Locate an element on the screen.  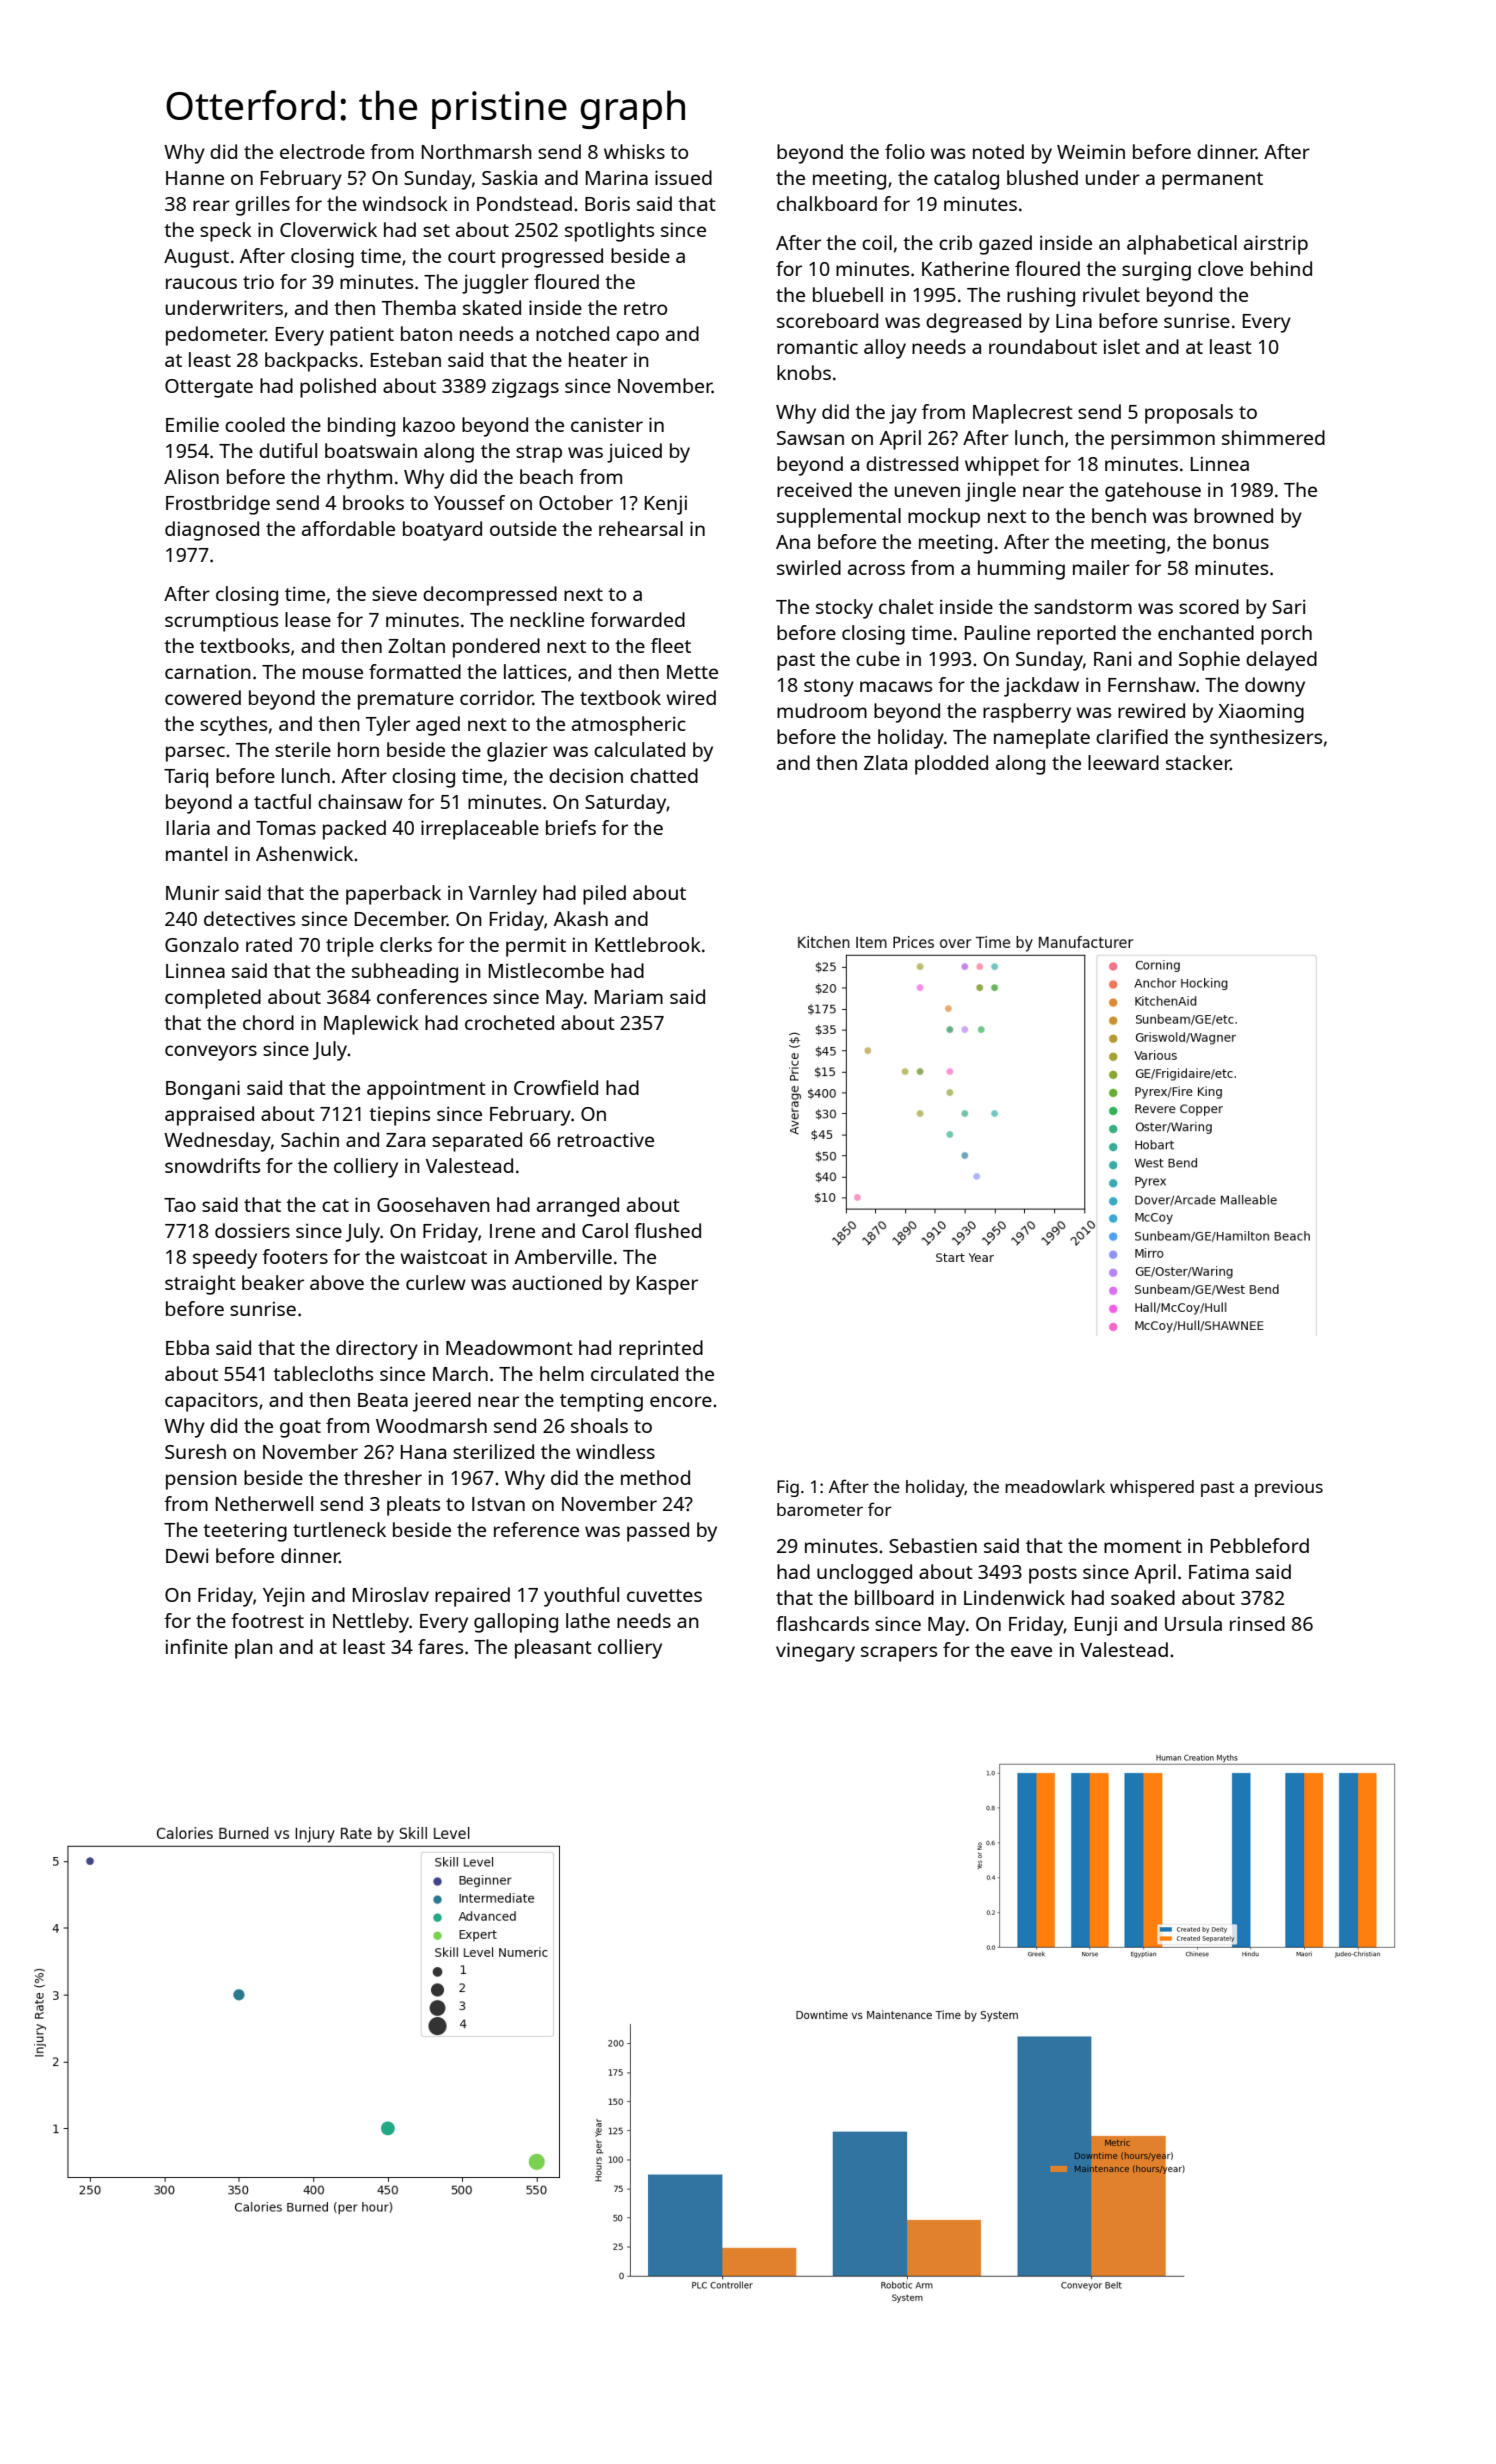
juiced is located at coordinates (634, 453).
